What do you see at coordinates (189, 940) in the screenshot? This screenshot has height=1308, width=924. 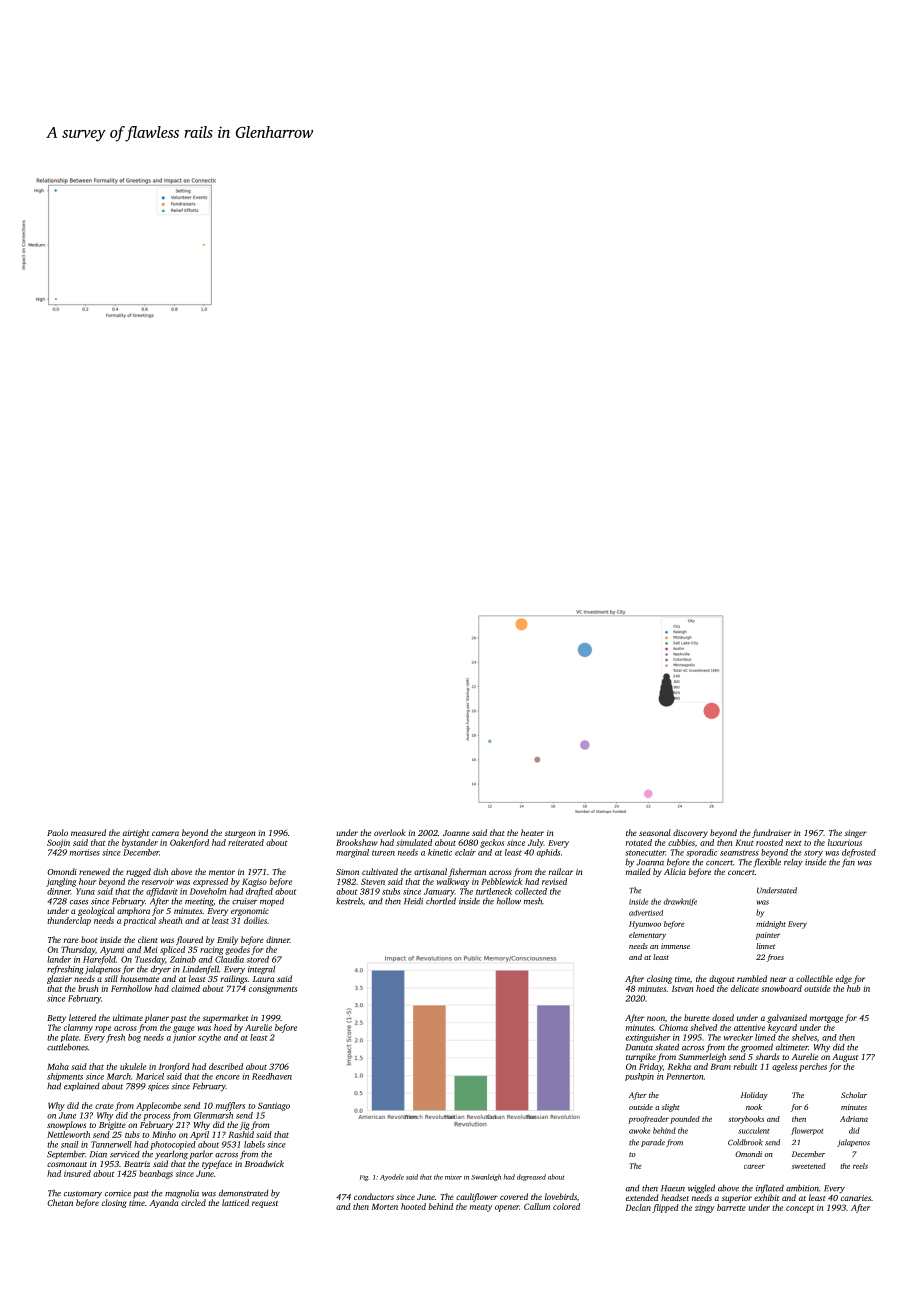 I see `floured` at bounding box center [189, 940].
